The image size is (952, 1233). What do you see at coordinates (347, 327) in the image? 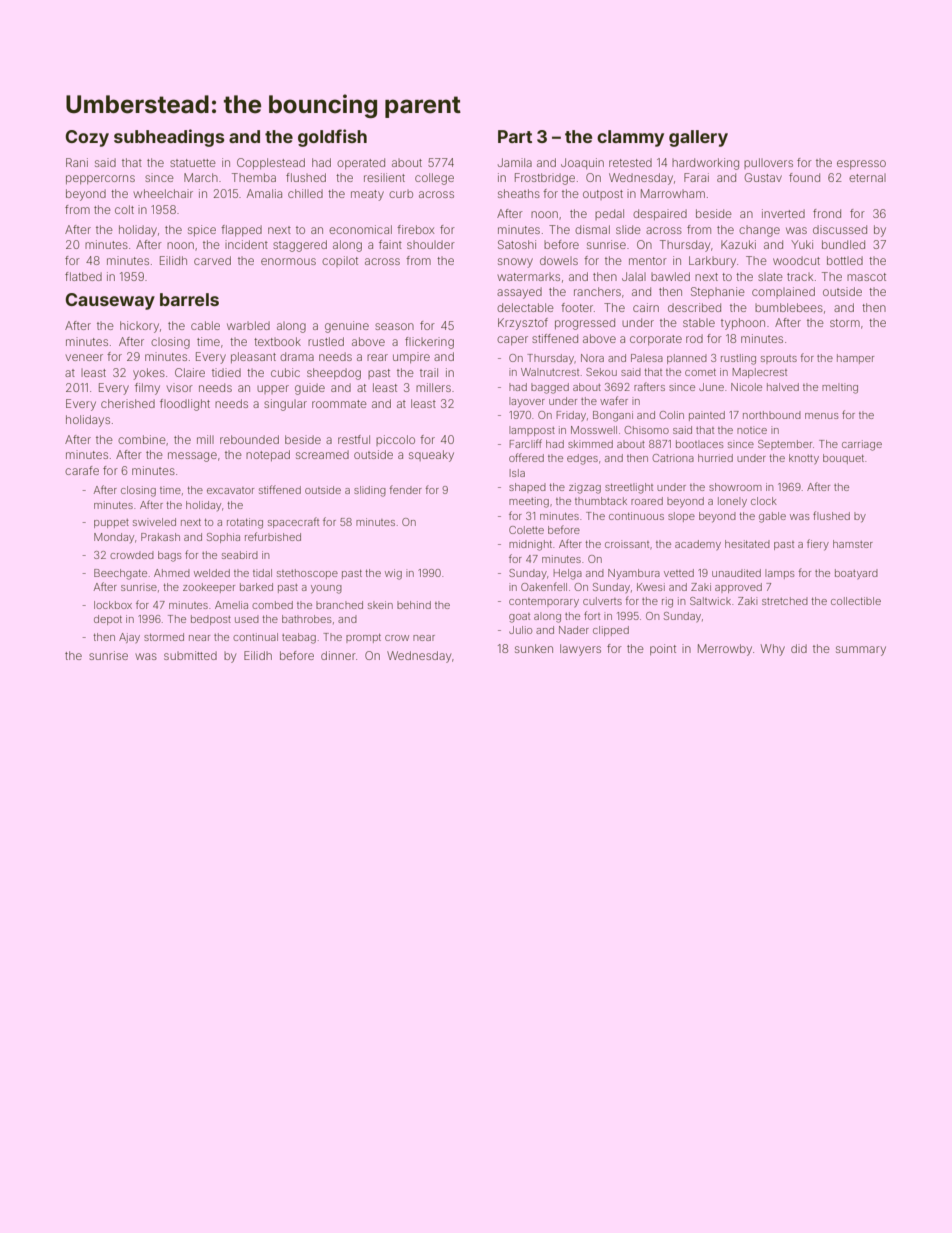
I see `genuine` at bounding box center [347, 327].
